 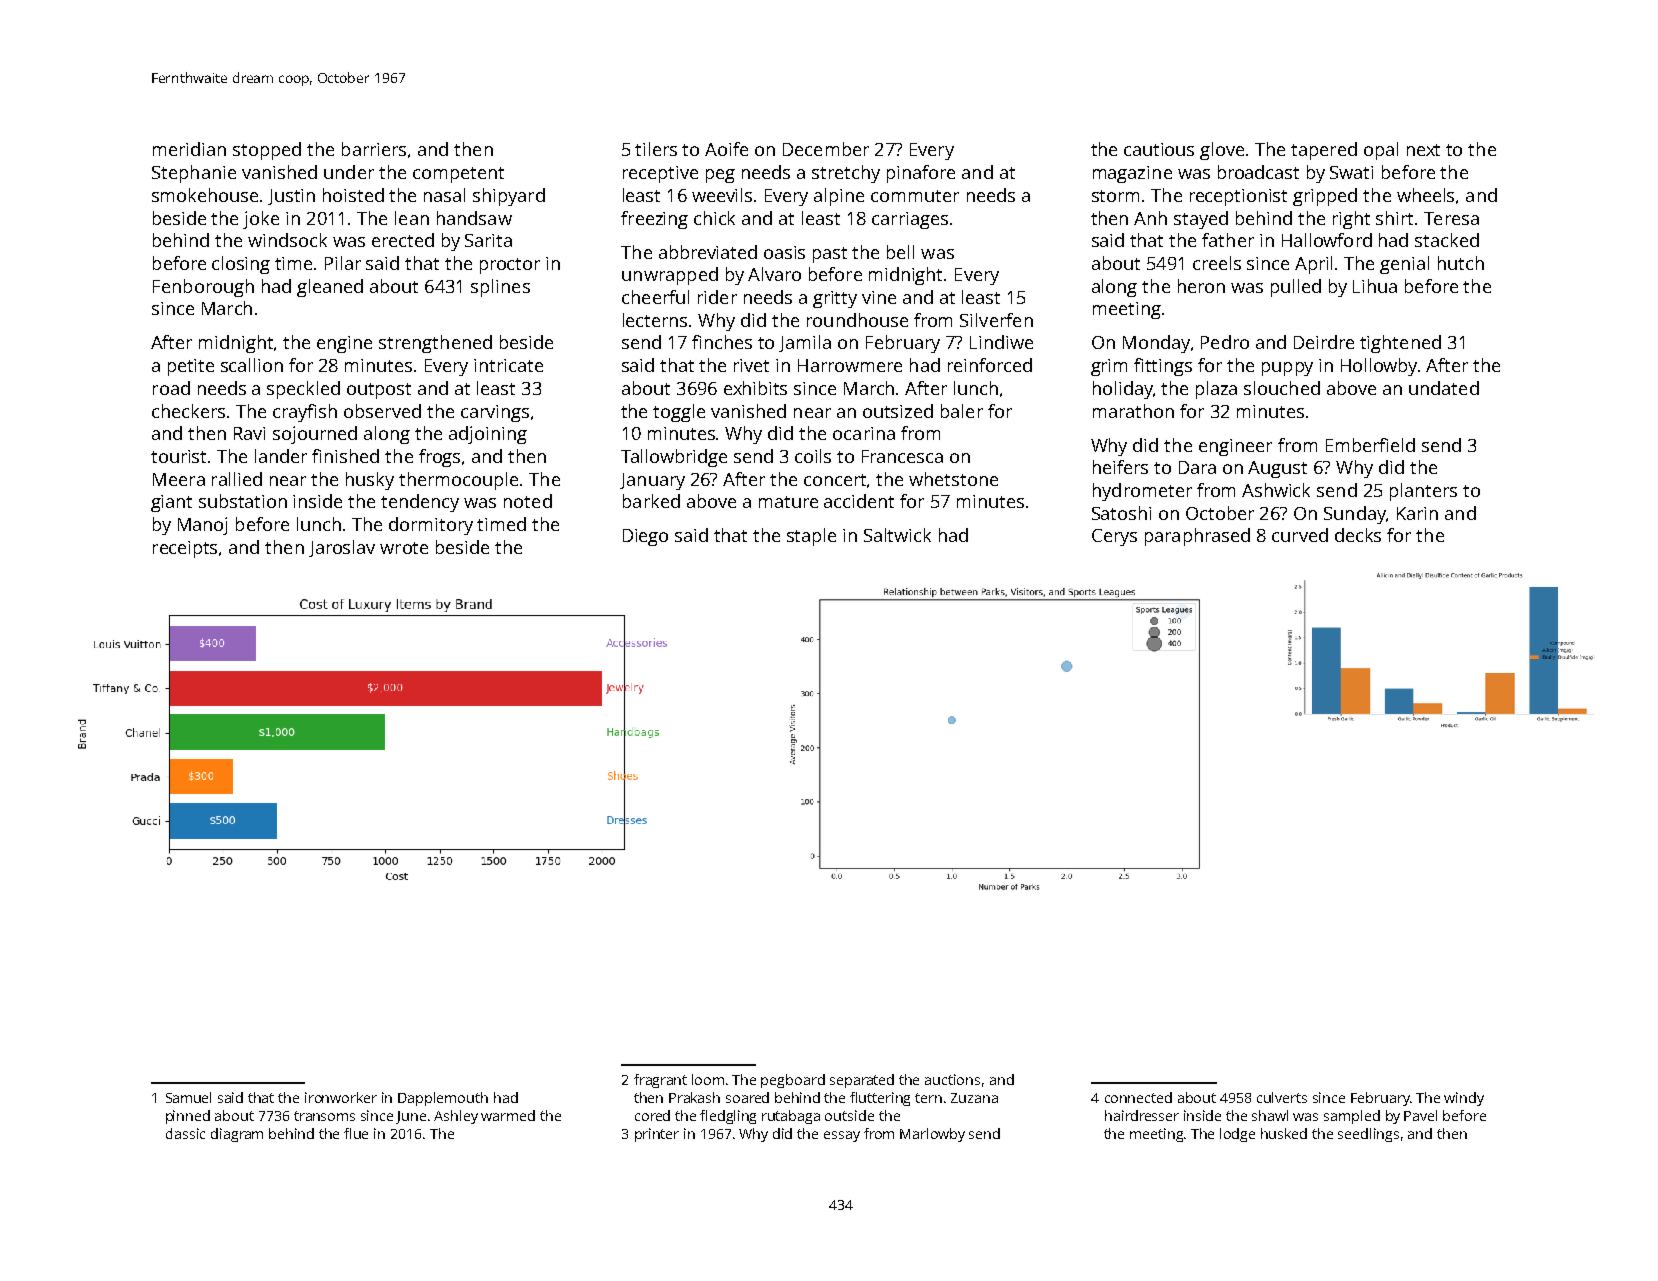 What do you see at coordinates (342, 548) in the screenshot?
I see `Jaroslav` at bounding box center [342, 548].
